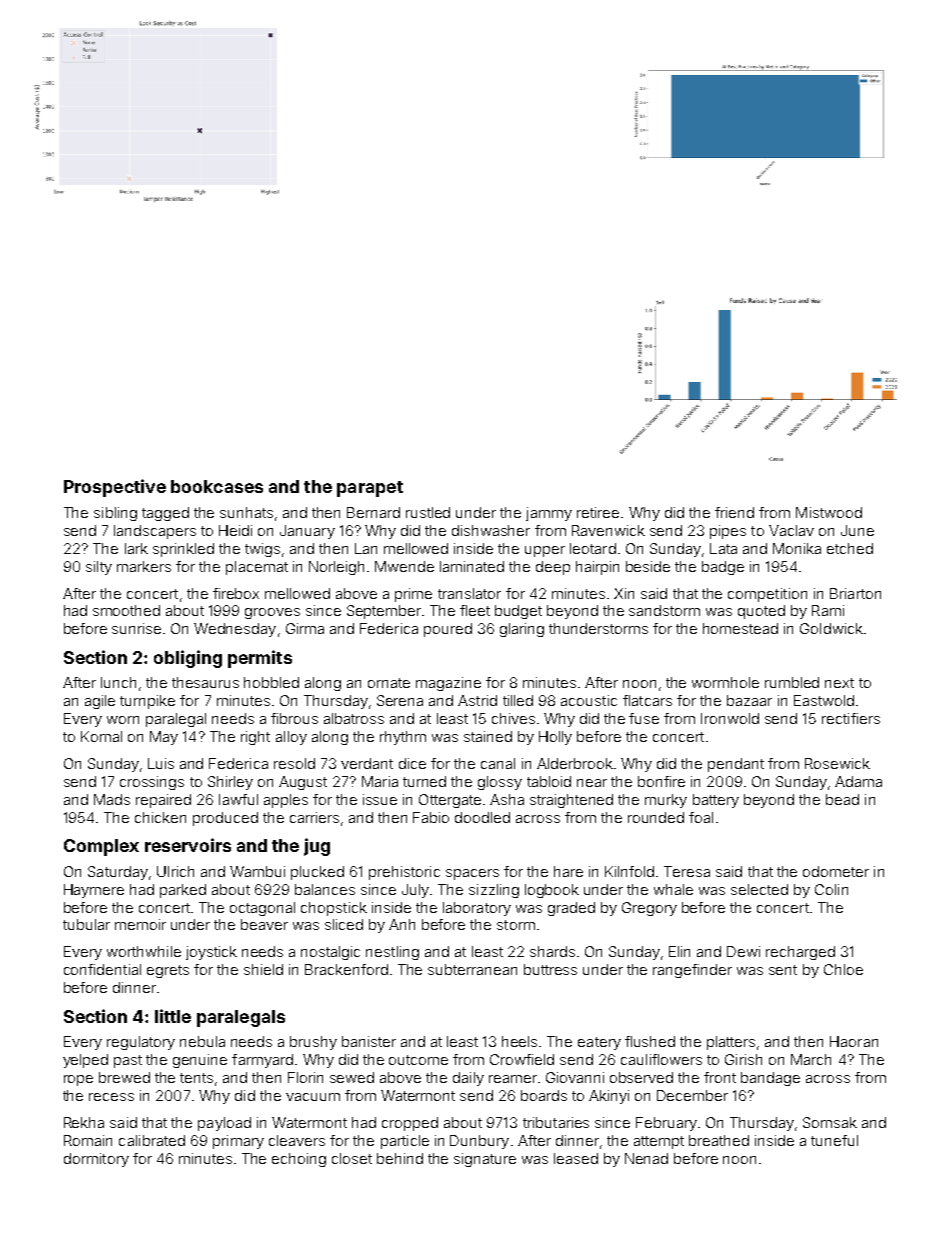  What do you see at coordinates (701, 817) in the image?
I see `foal` at bounding box center [701, 817].
